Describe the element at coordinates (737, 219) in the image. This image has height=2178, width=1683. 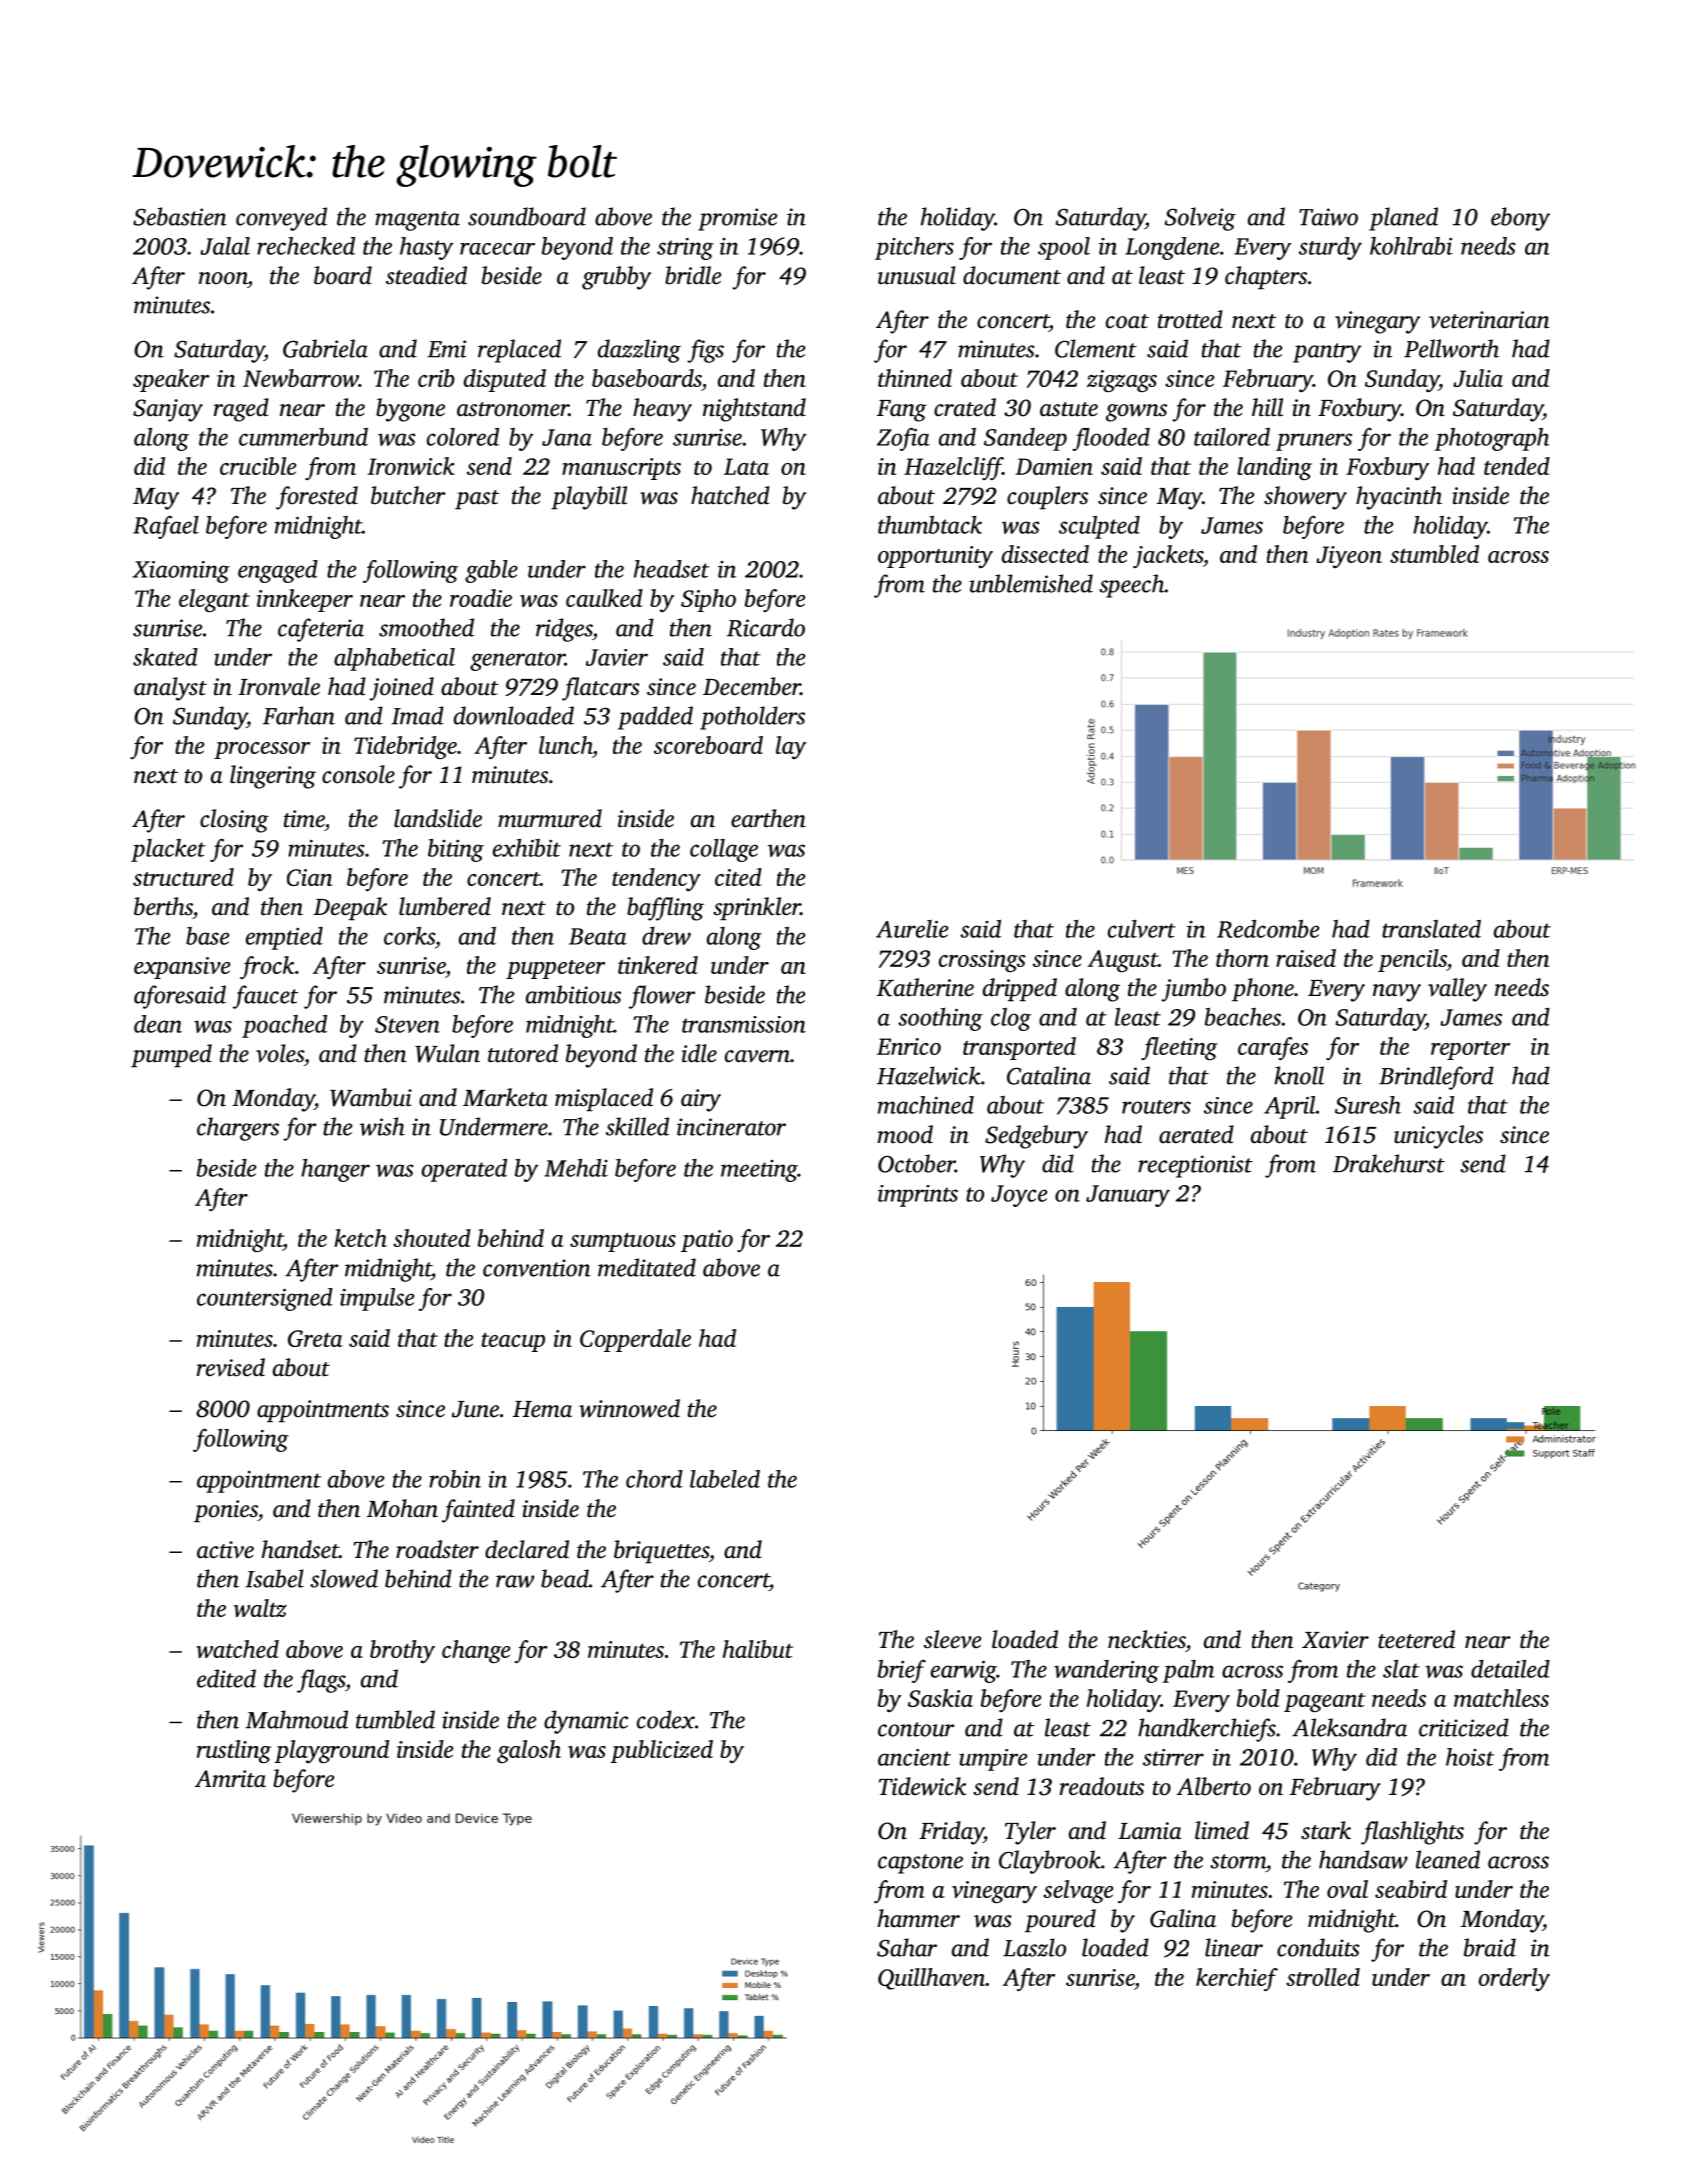
I see `promise` at that location.
